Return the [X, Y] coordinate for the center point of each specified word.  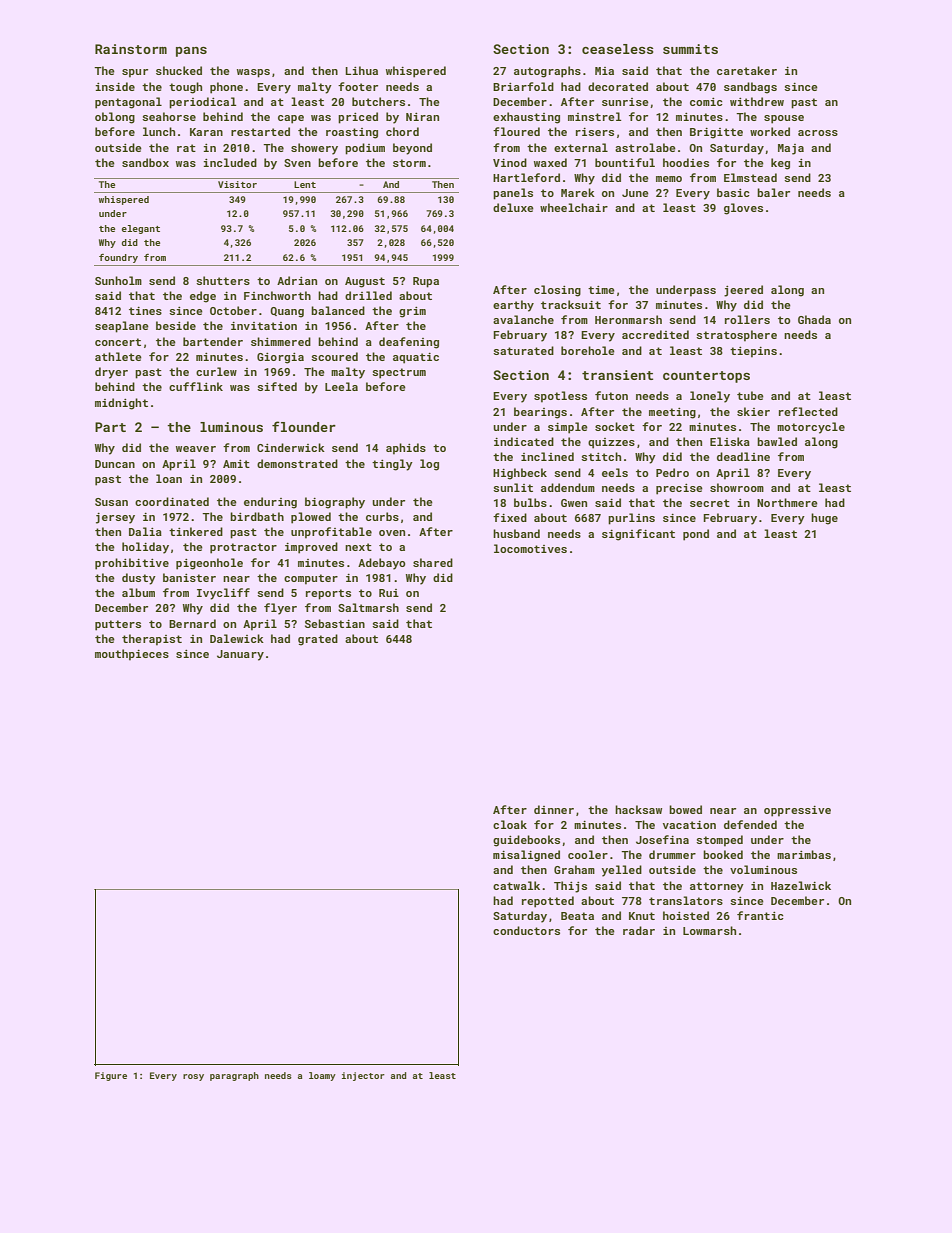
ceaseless [618, 49]
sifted [277, 386]
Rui [389, 593]
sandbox [145, 162]
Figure [111, 1076]
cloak [510, 824]
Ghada [814, 319]
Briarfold [523, 86]
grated [318, 640]
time [601, 290]
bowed [685, 809]
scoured [334, 356]
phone [226, 88]
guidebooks [526, 841]
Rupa [426, 282]
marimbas [804, 854]
